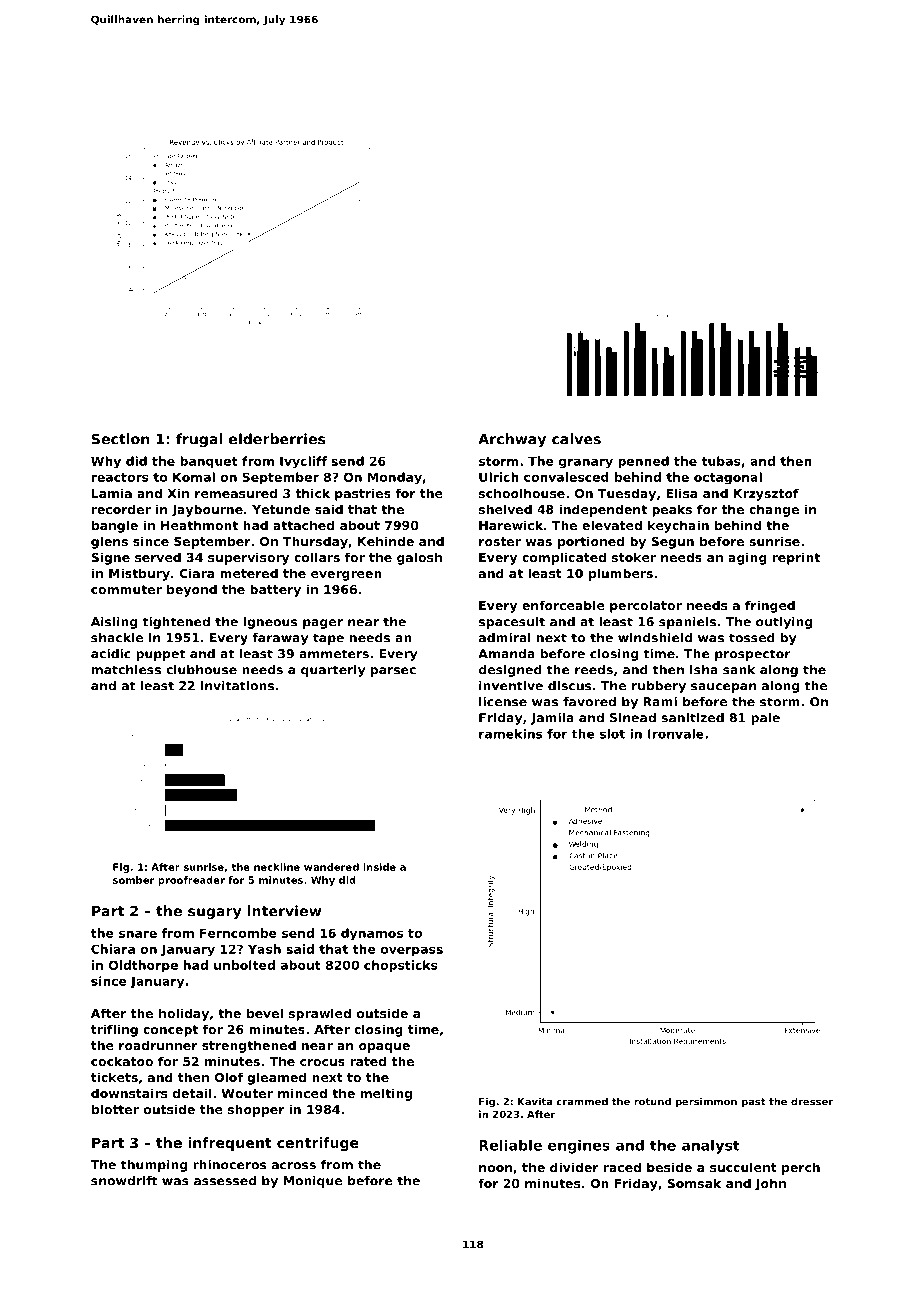 The width and height of the document is (924, 1308). Describe the element at coordinates (784, 623) in the document. I see `outlying` at that location.
